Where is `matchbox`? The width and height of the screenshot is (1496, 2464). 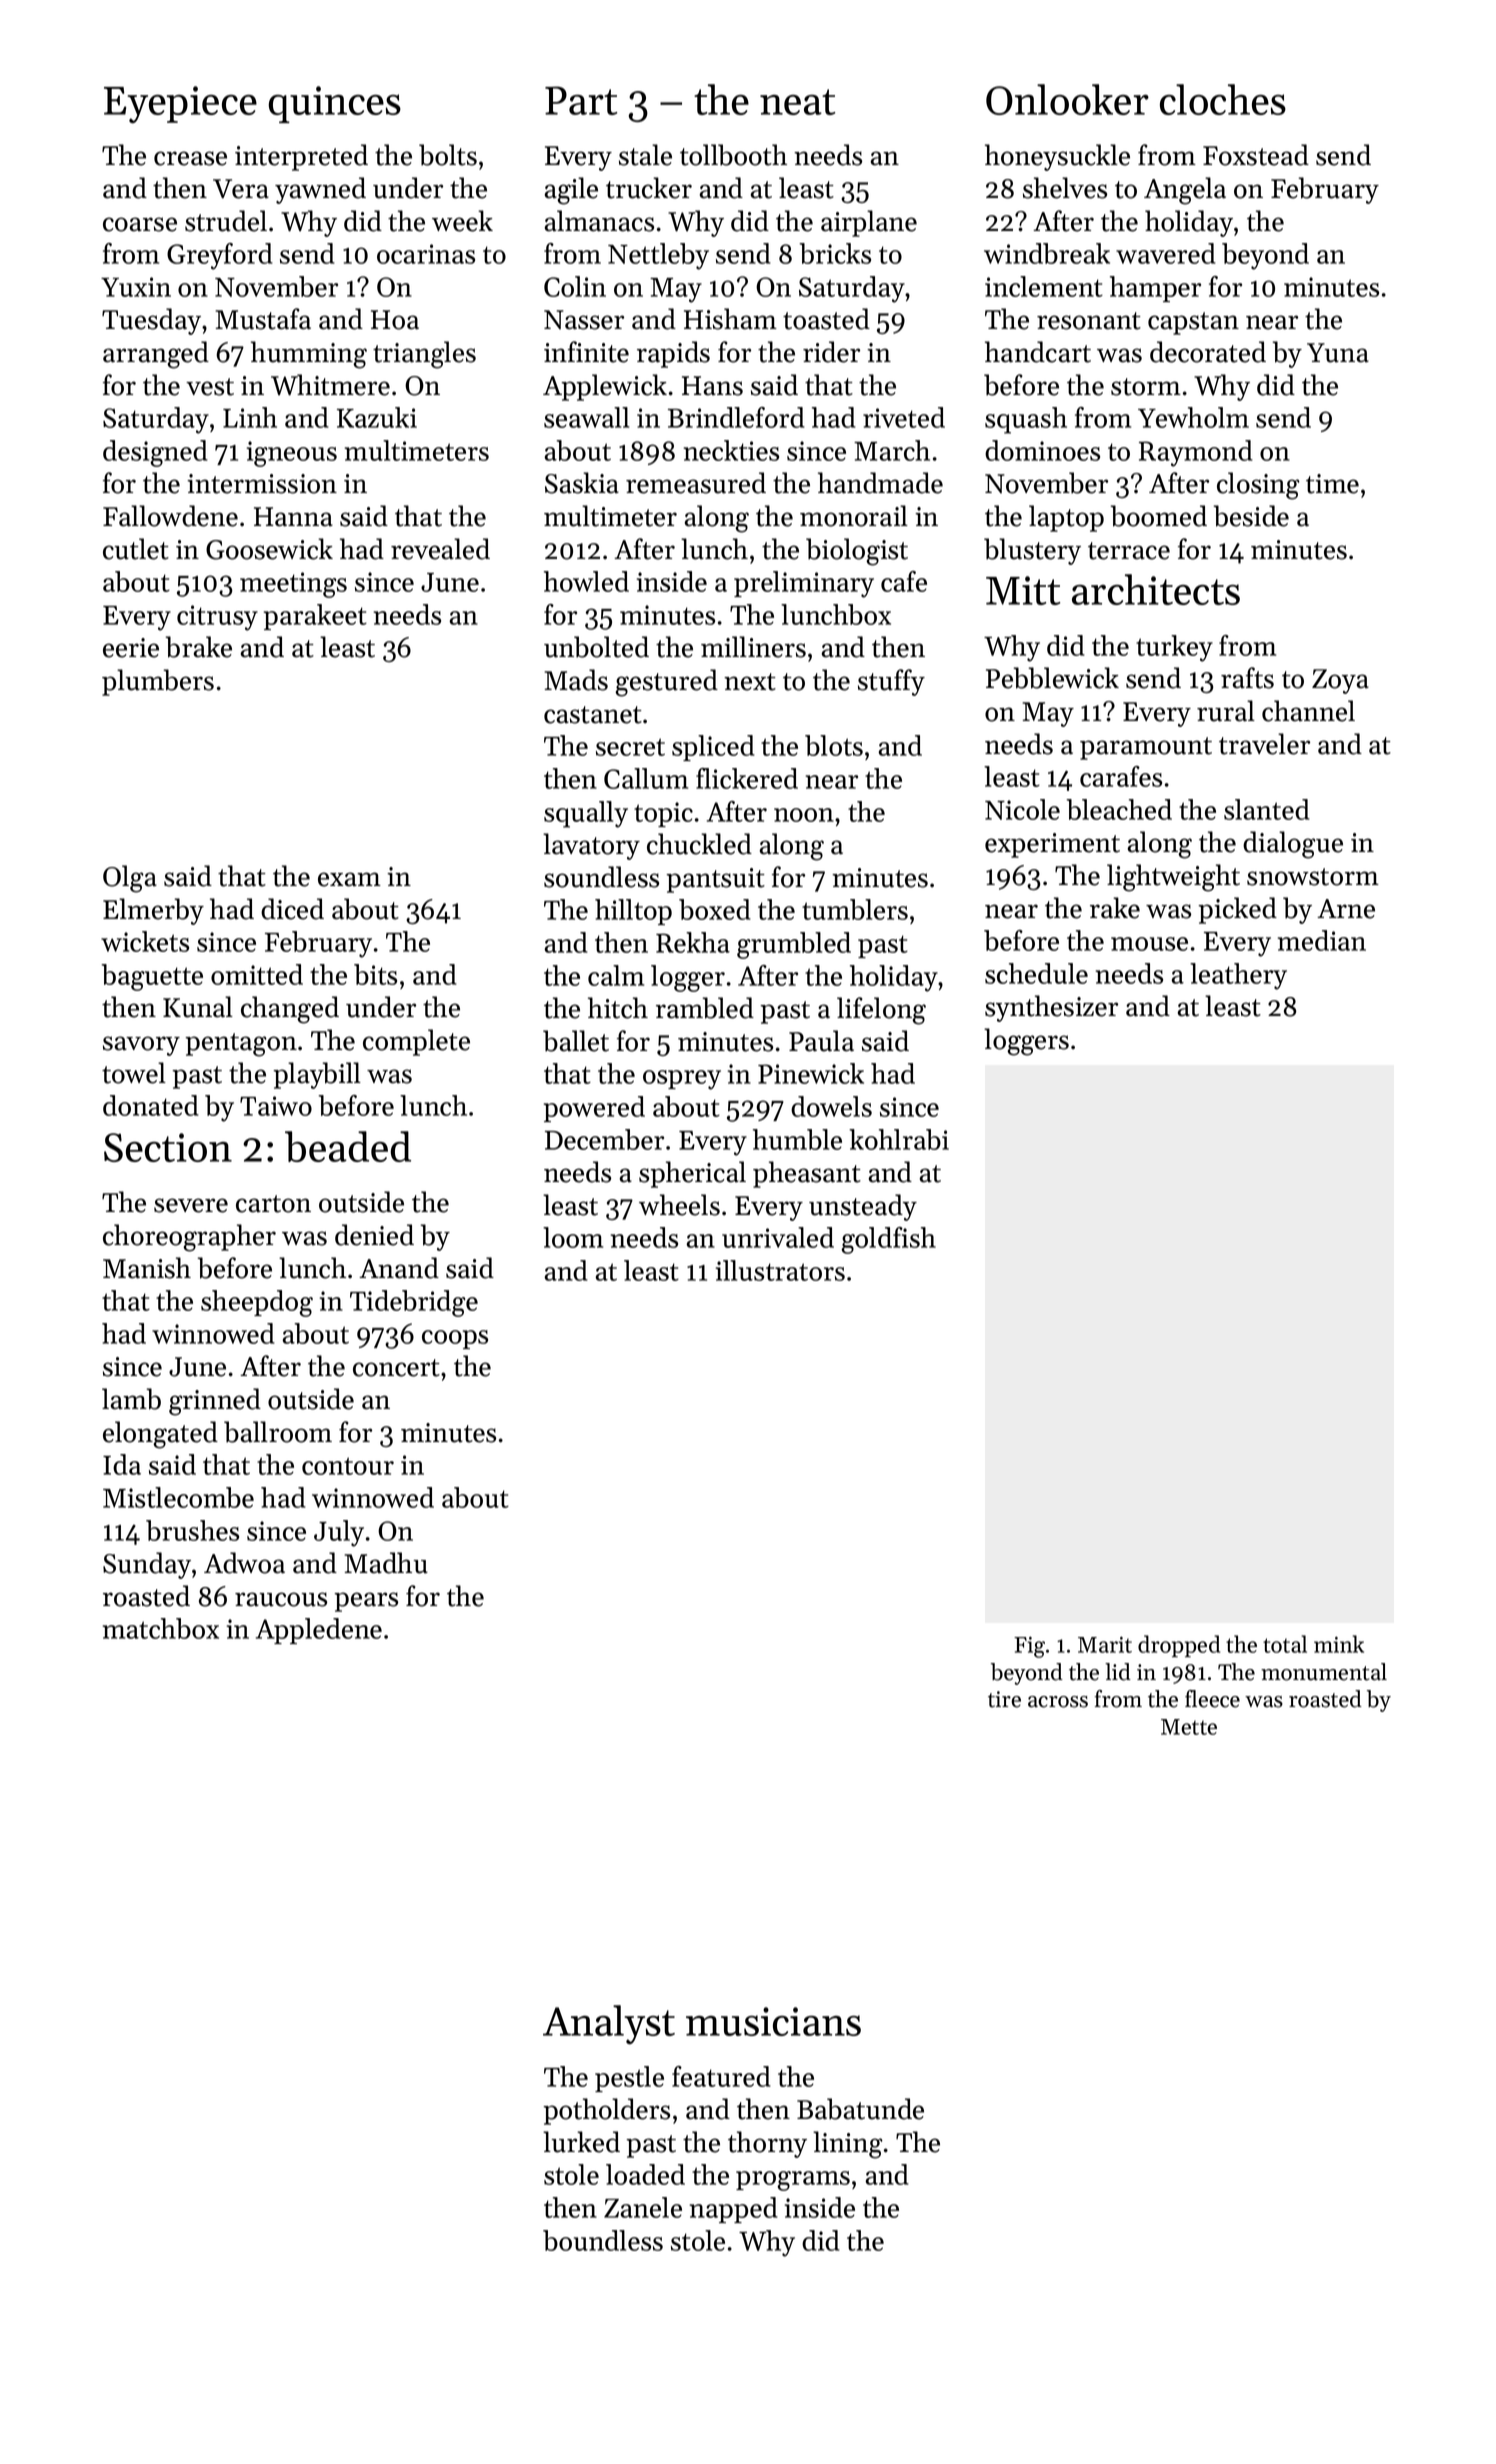
matchbox is located at coordinates (161, 1628).
